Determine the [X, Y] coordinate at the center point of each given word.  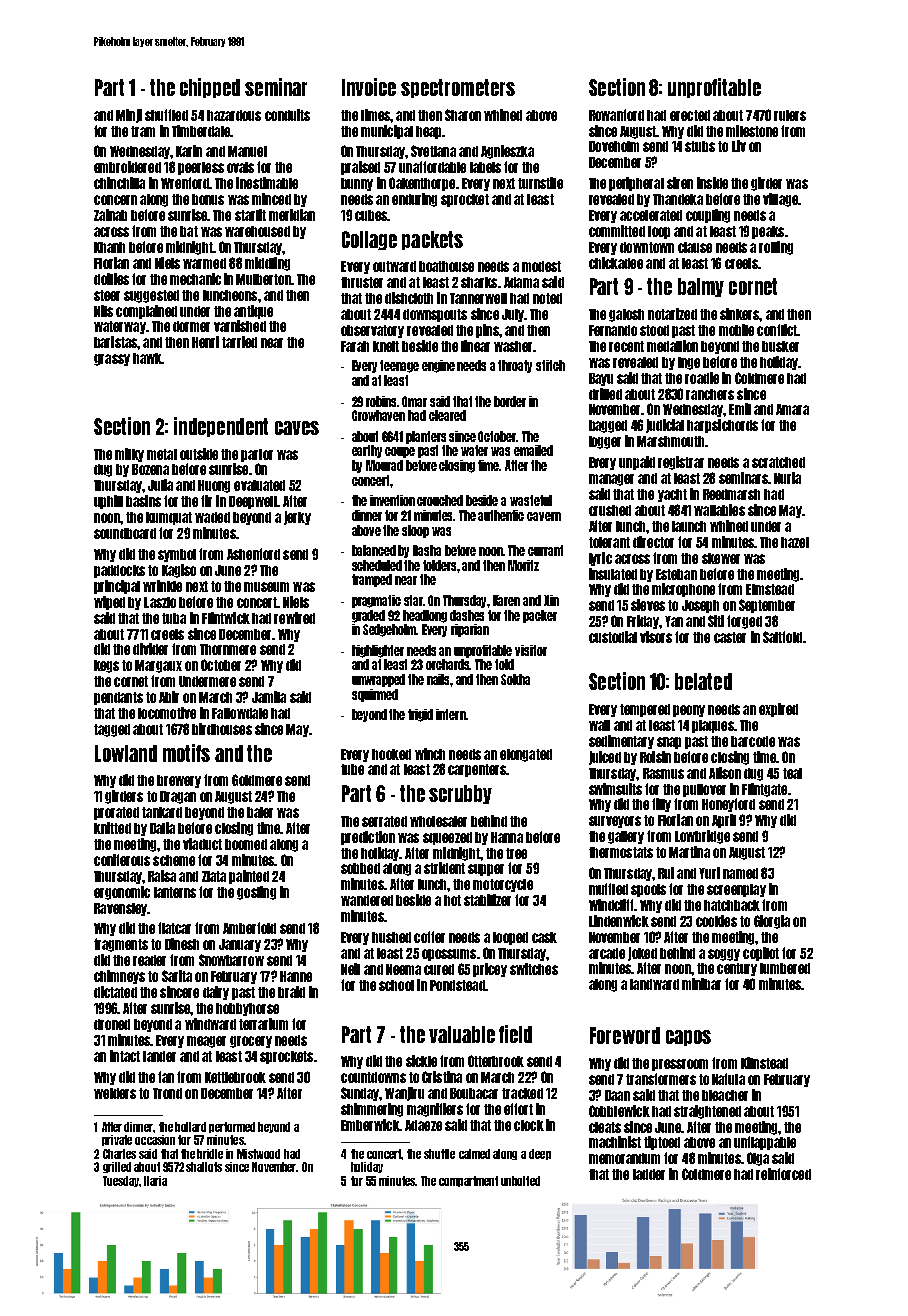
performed [232, 1127]
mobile [736, 330]
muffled [608, 889]
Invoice [369, 87]
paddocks [119, 571]
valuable [462, 1034]
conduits [287, 115]
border [510, 401]
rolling [776, 248]
